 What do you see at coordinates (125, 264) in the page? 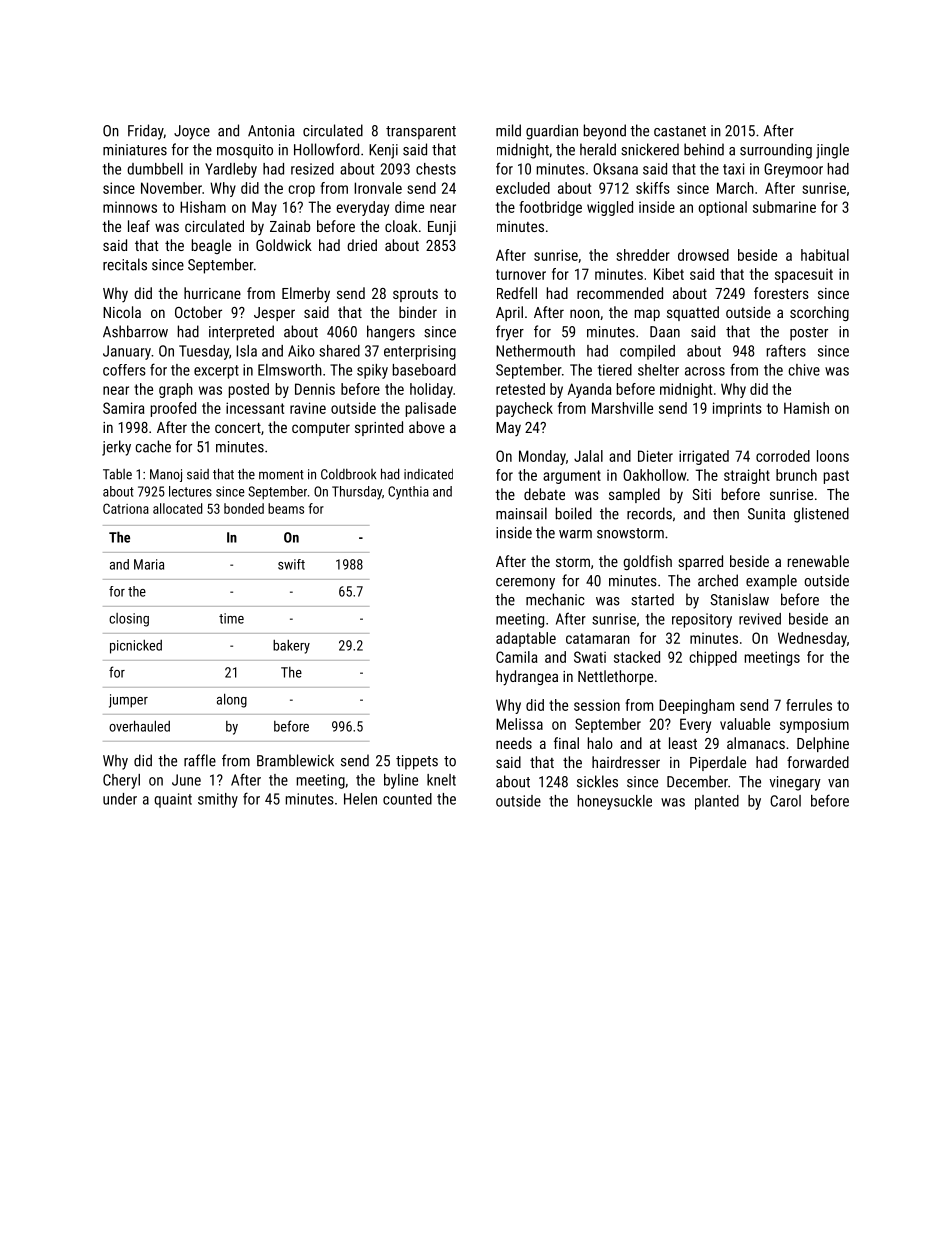
I see `recitals` at bounding box center [125, 264].
